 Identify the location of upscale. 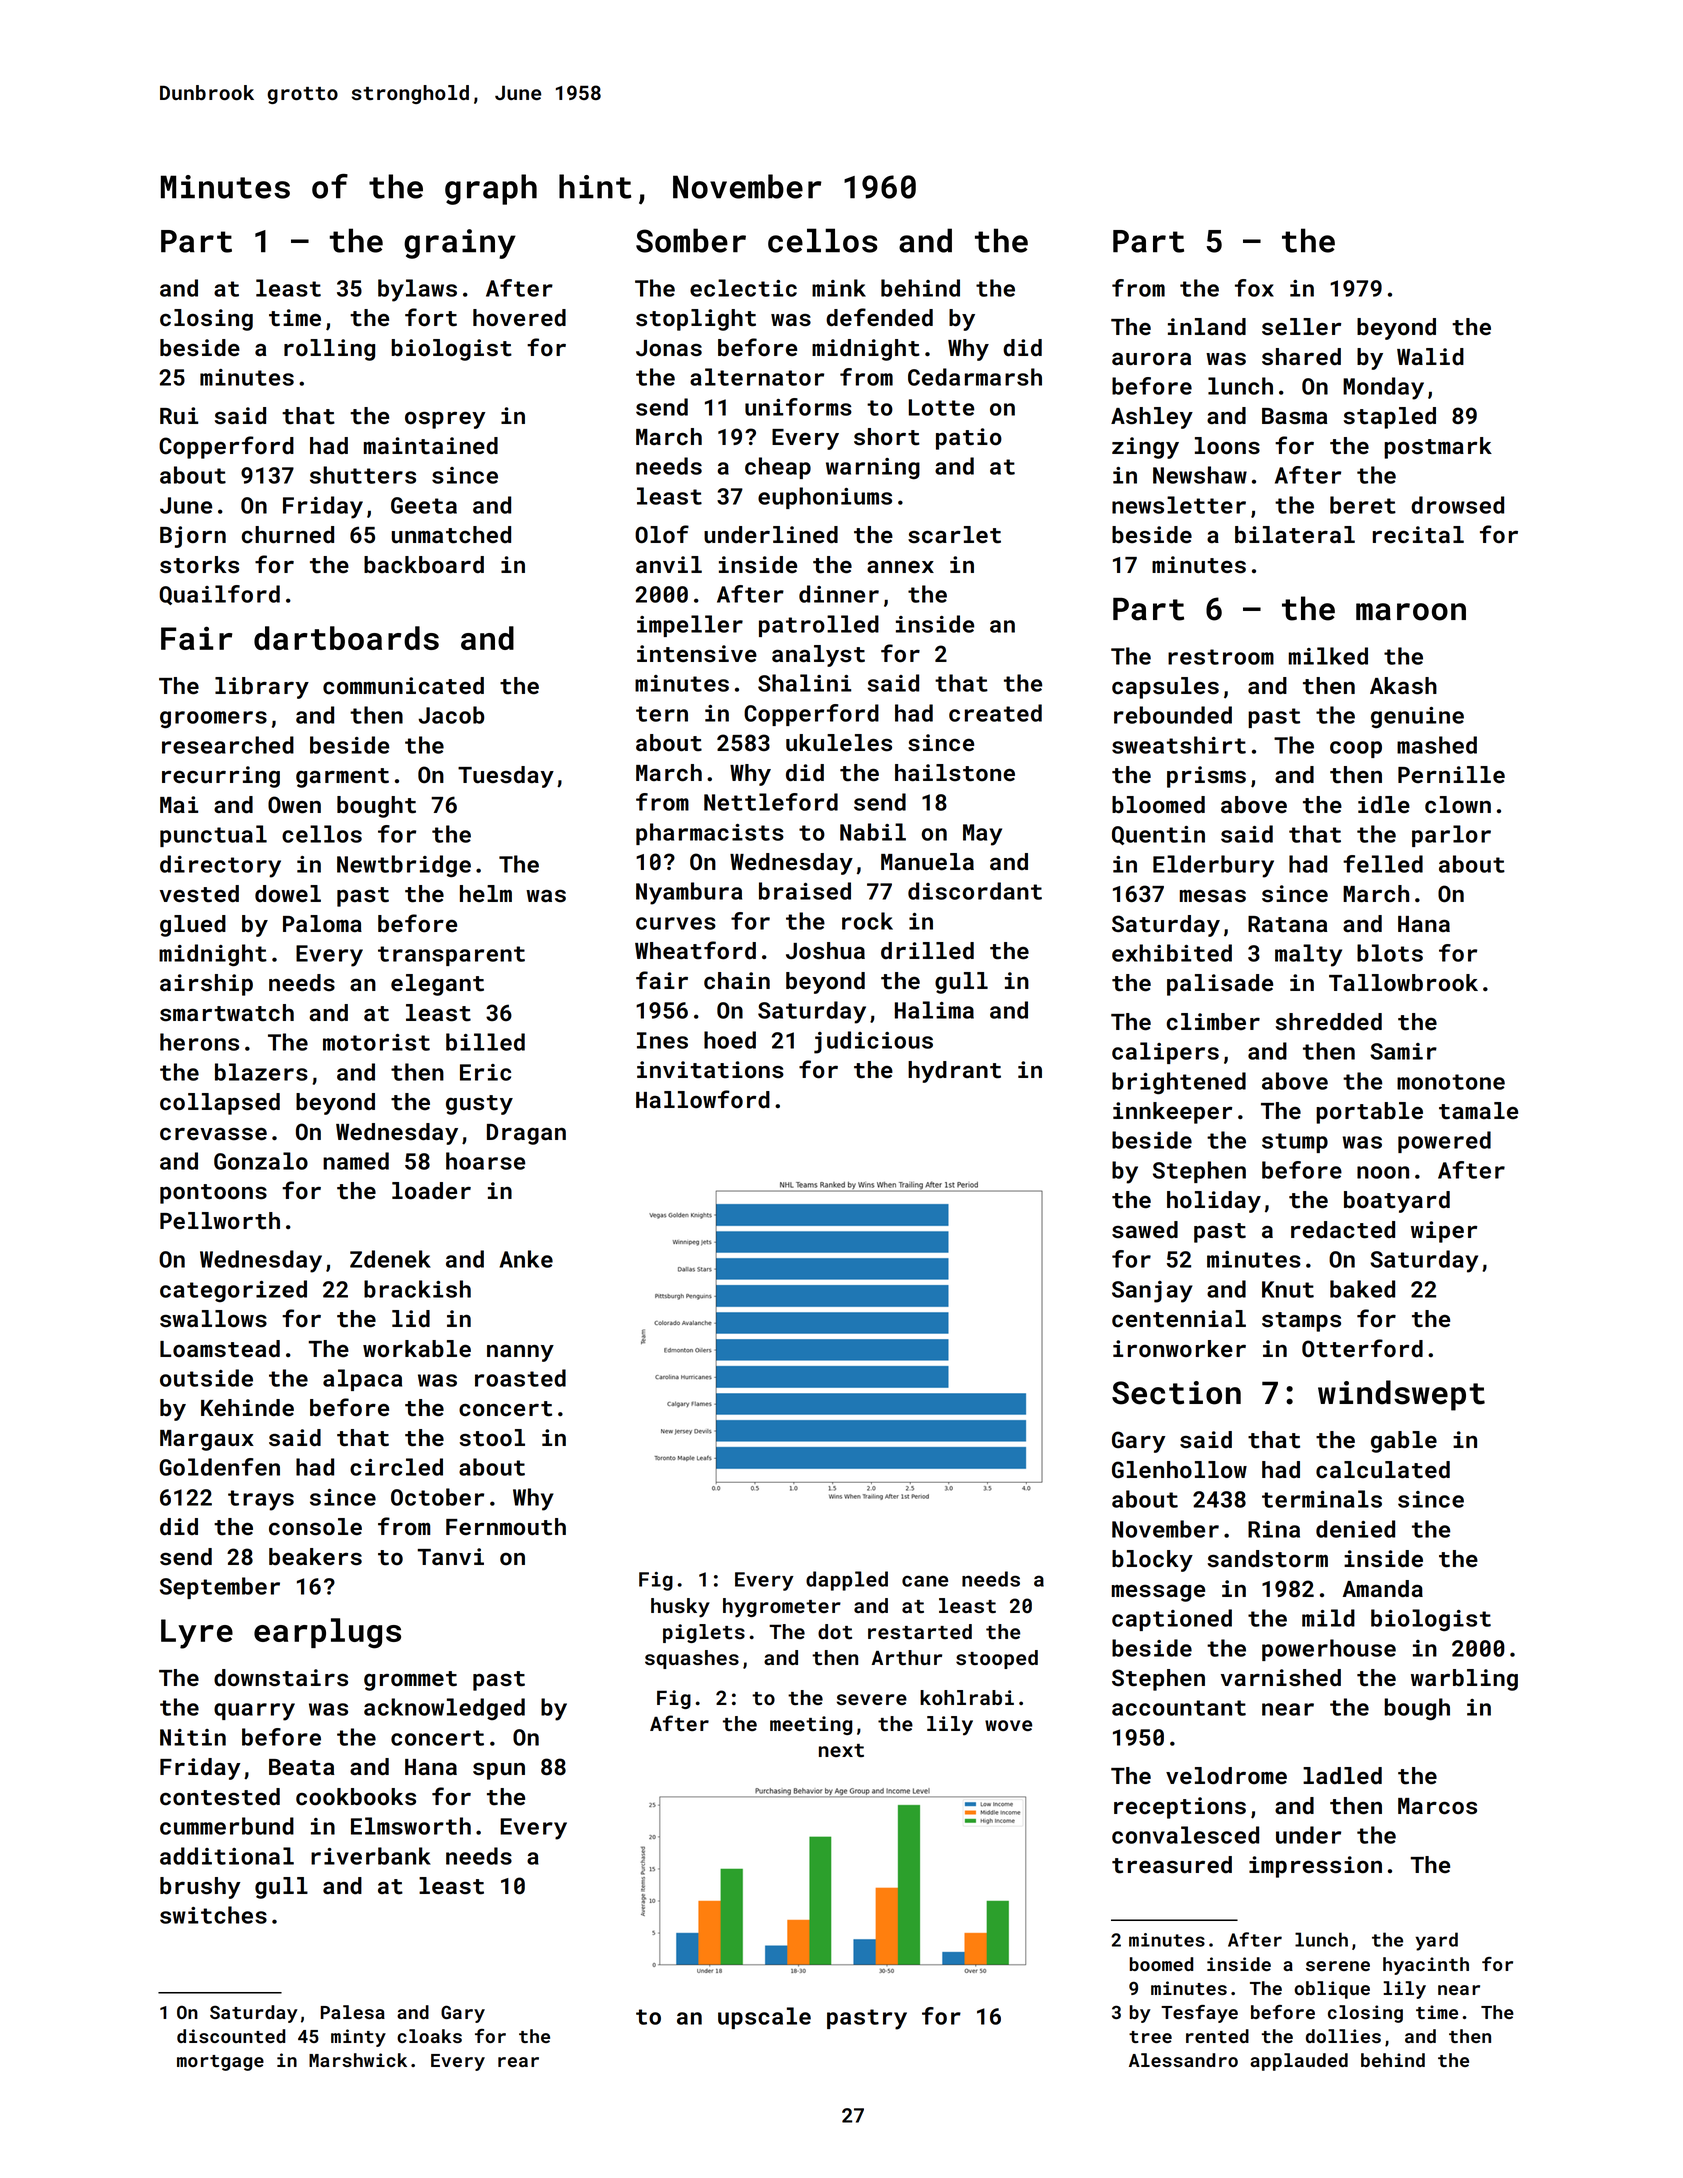
(764, 2018).
